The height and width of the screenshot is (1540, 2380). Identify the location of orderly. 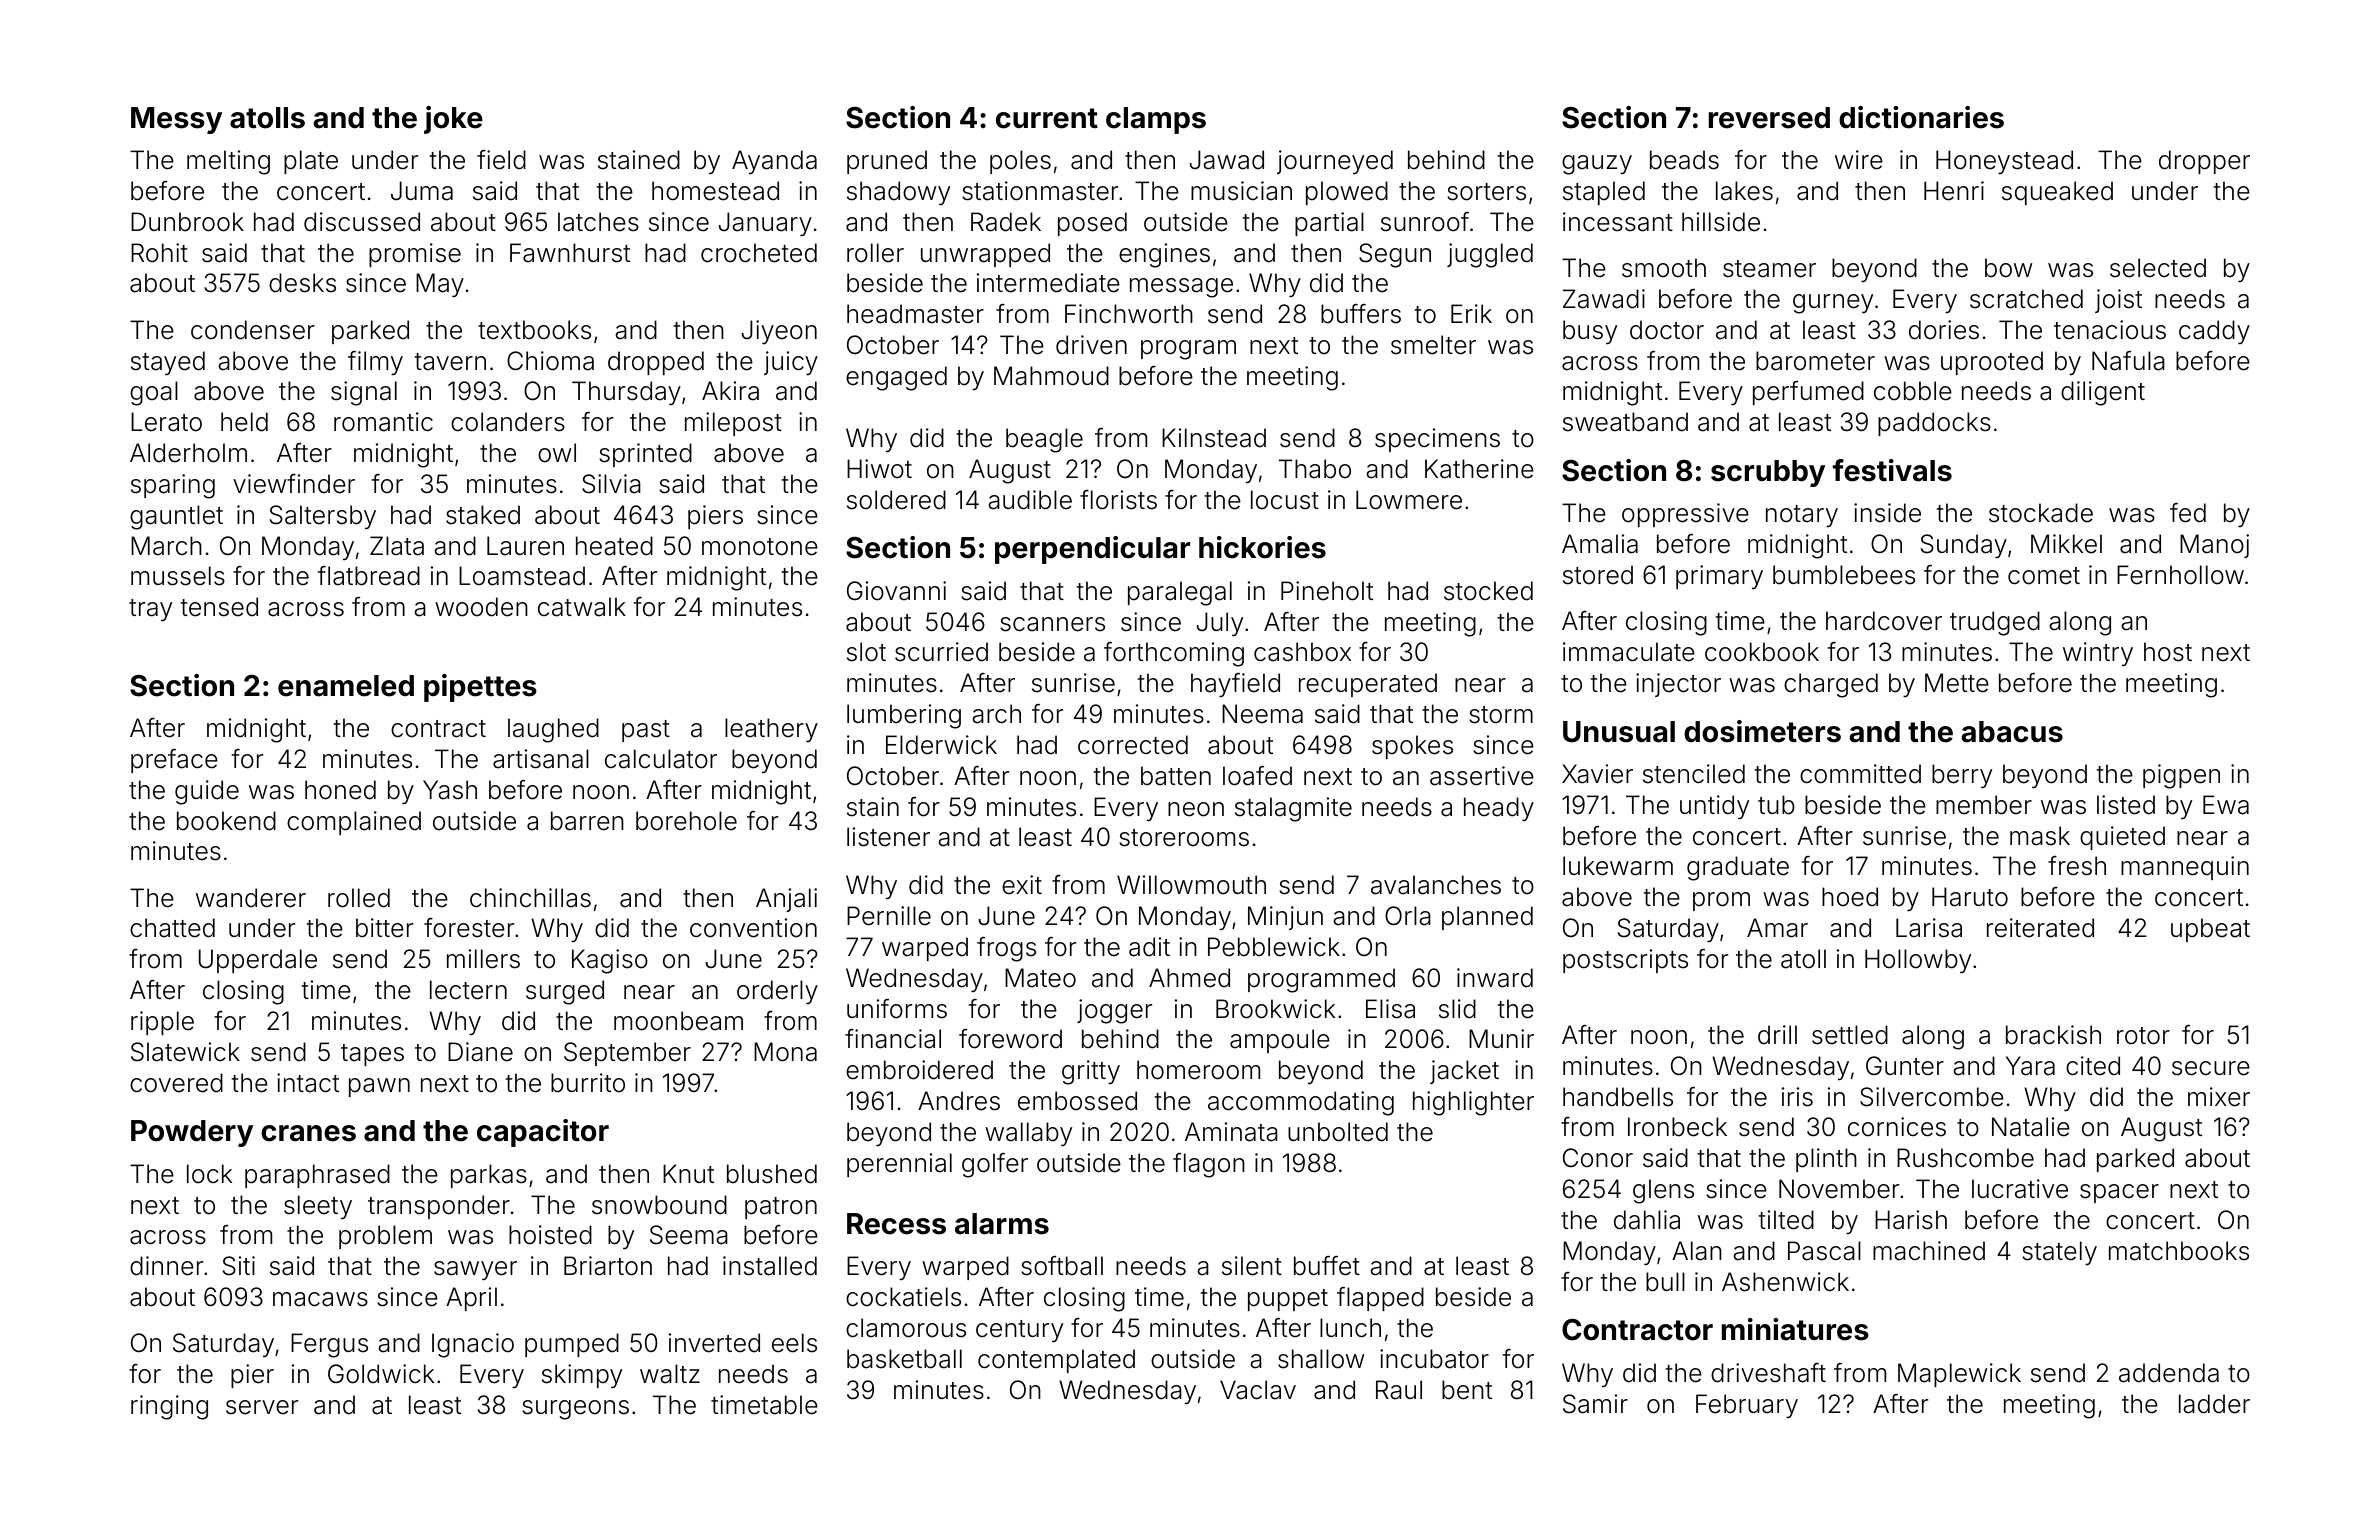
(777, 992).
